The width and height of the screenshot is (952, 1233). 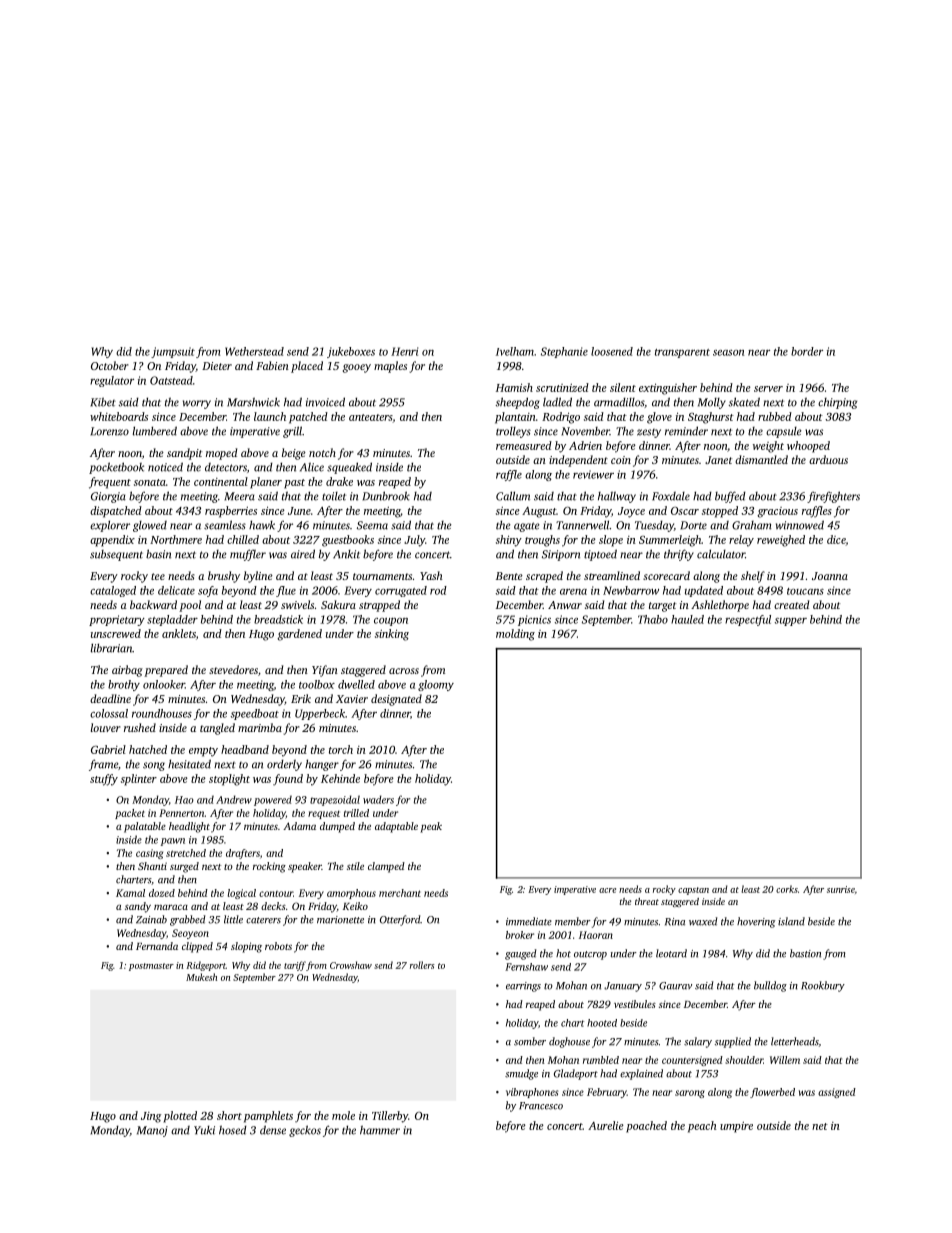 I want to click on gloomy, so click(x=436, y=685).
